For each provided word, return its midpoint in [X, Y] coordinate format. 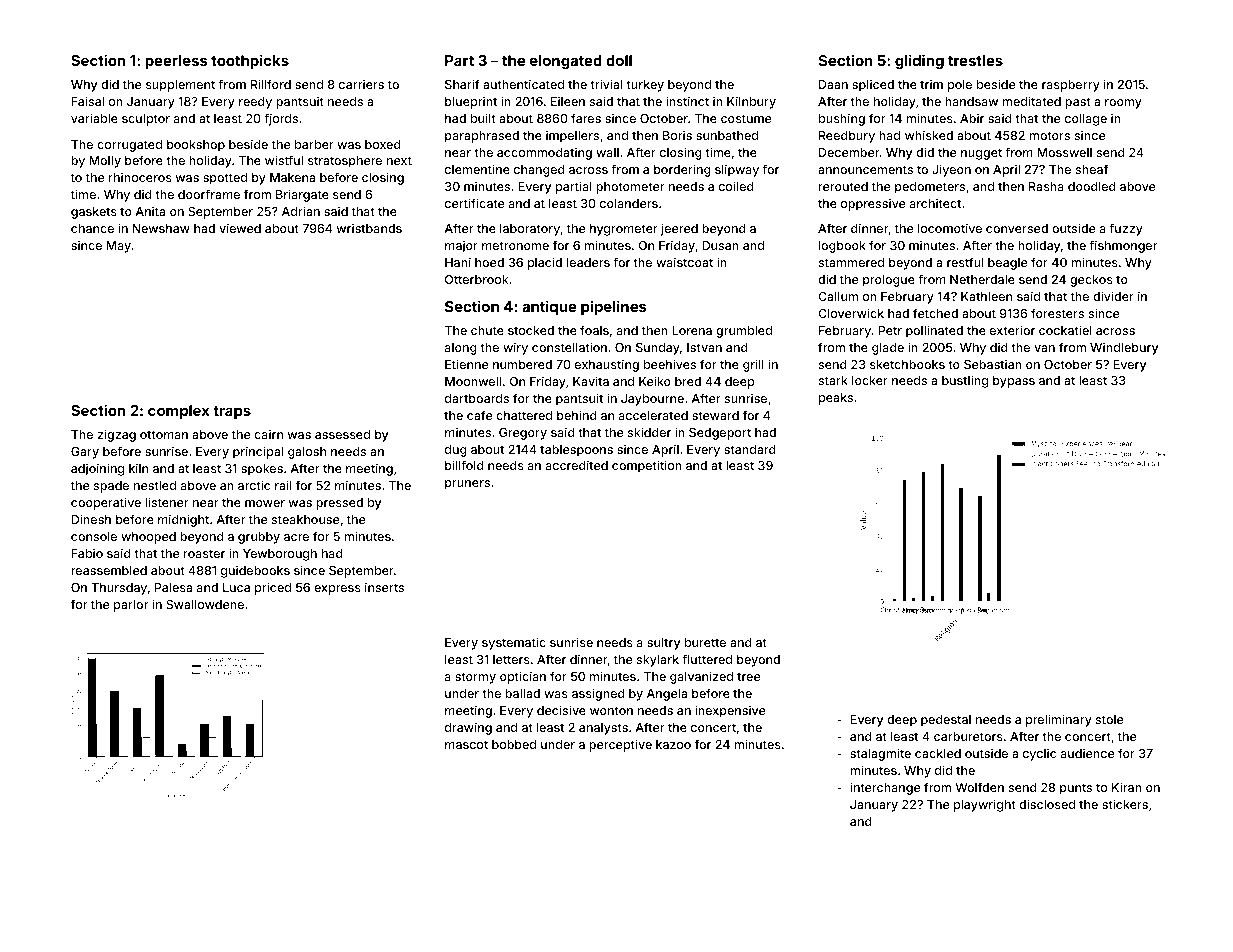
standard [750, 449]
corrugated [129, 146]
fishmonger [1123, 246]
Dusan [720, 245]
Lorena [692, 330]
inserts [384, 587]
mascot [466, 744]
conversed [1017, 228]
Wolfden [979, 787]
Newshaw [161, 228]
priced [273, 588]
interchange [885, 788]
